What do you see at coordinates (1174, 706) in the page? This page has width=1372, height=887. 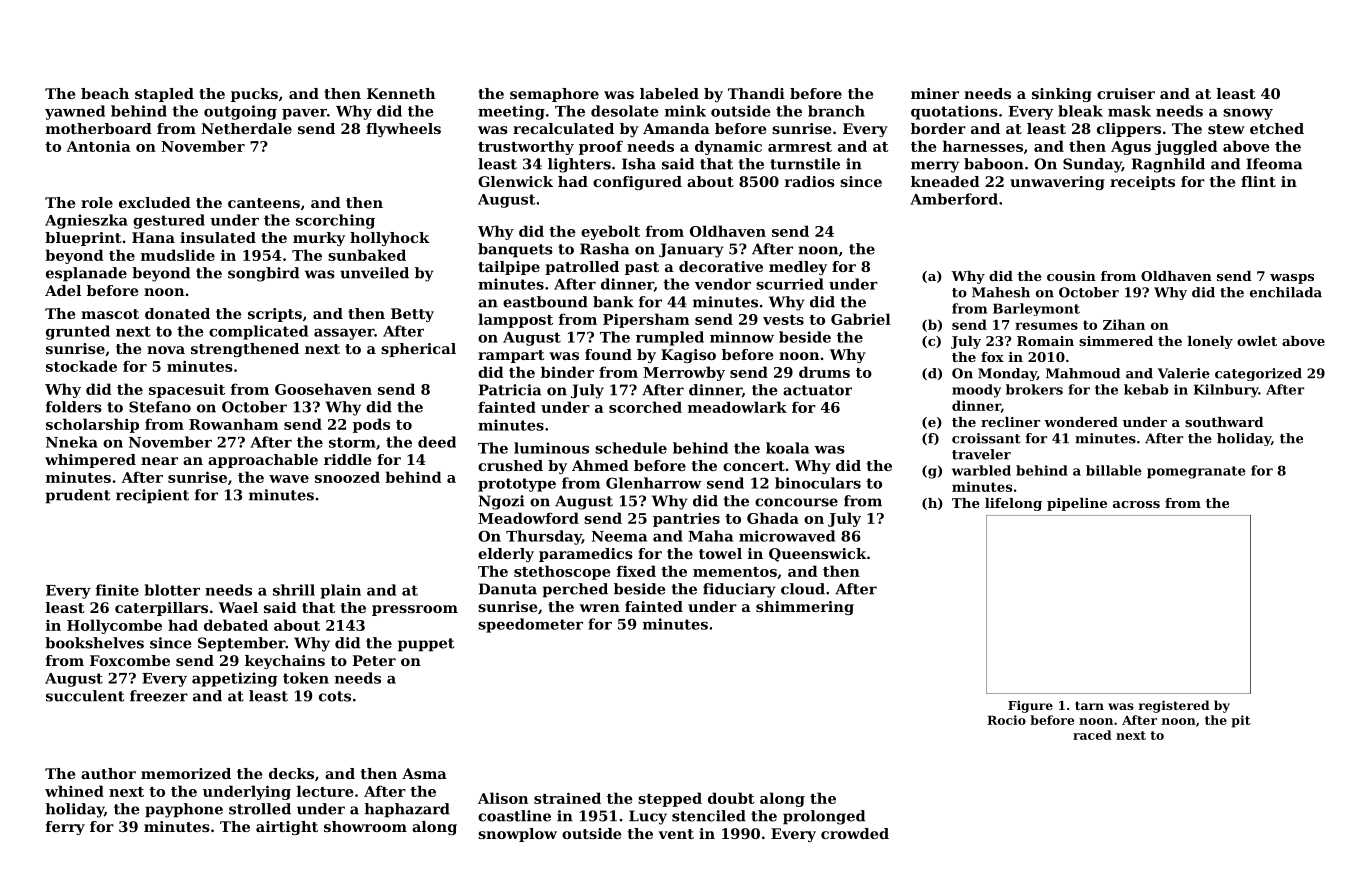 I see `registered` at bounding box center [1174, 706].
